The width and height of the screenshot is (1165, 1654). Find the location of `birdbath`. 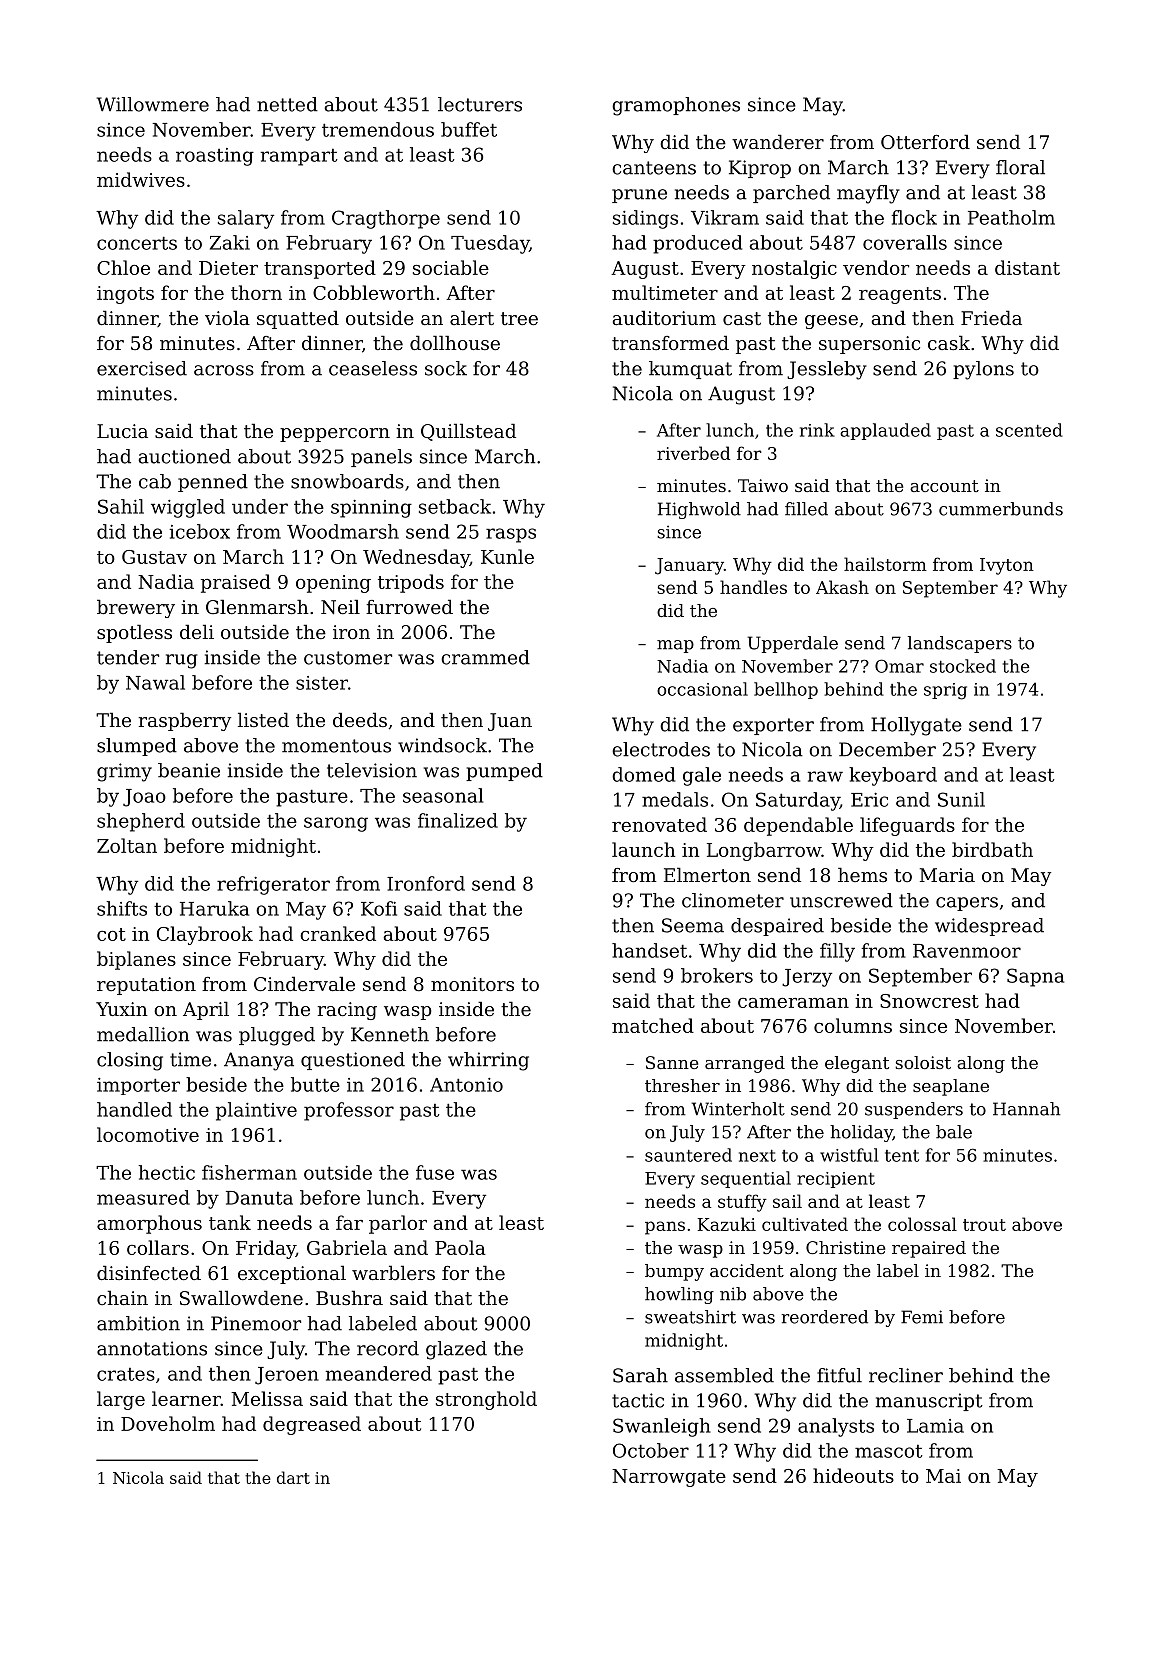

birdbath is located at coordinates (992, 849).
